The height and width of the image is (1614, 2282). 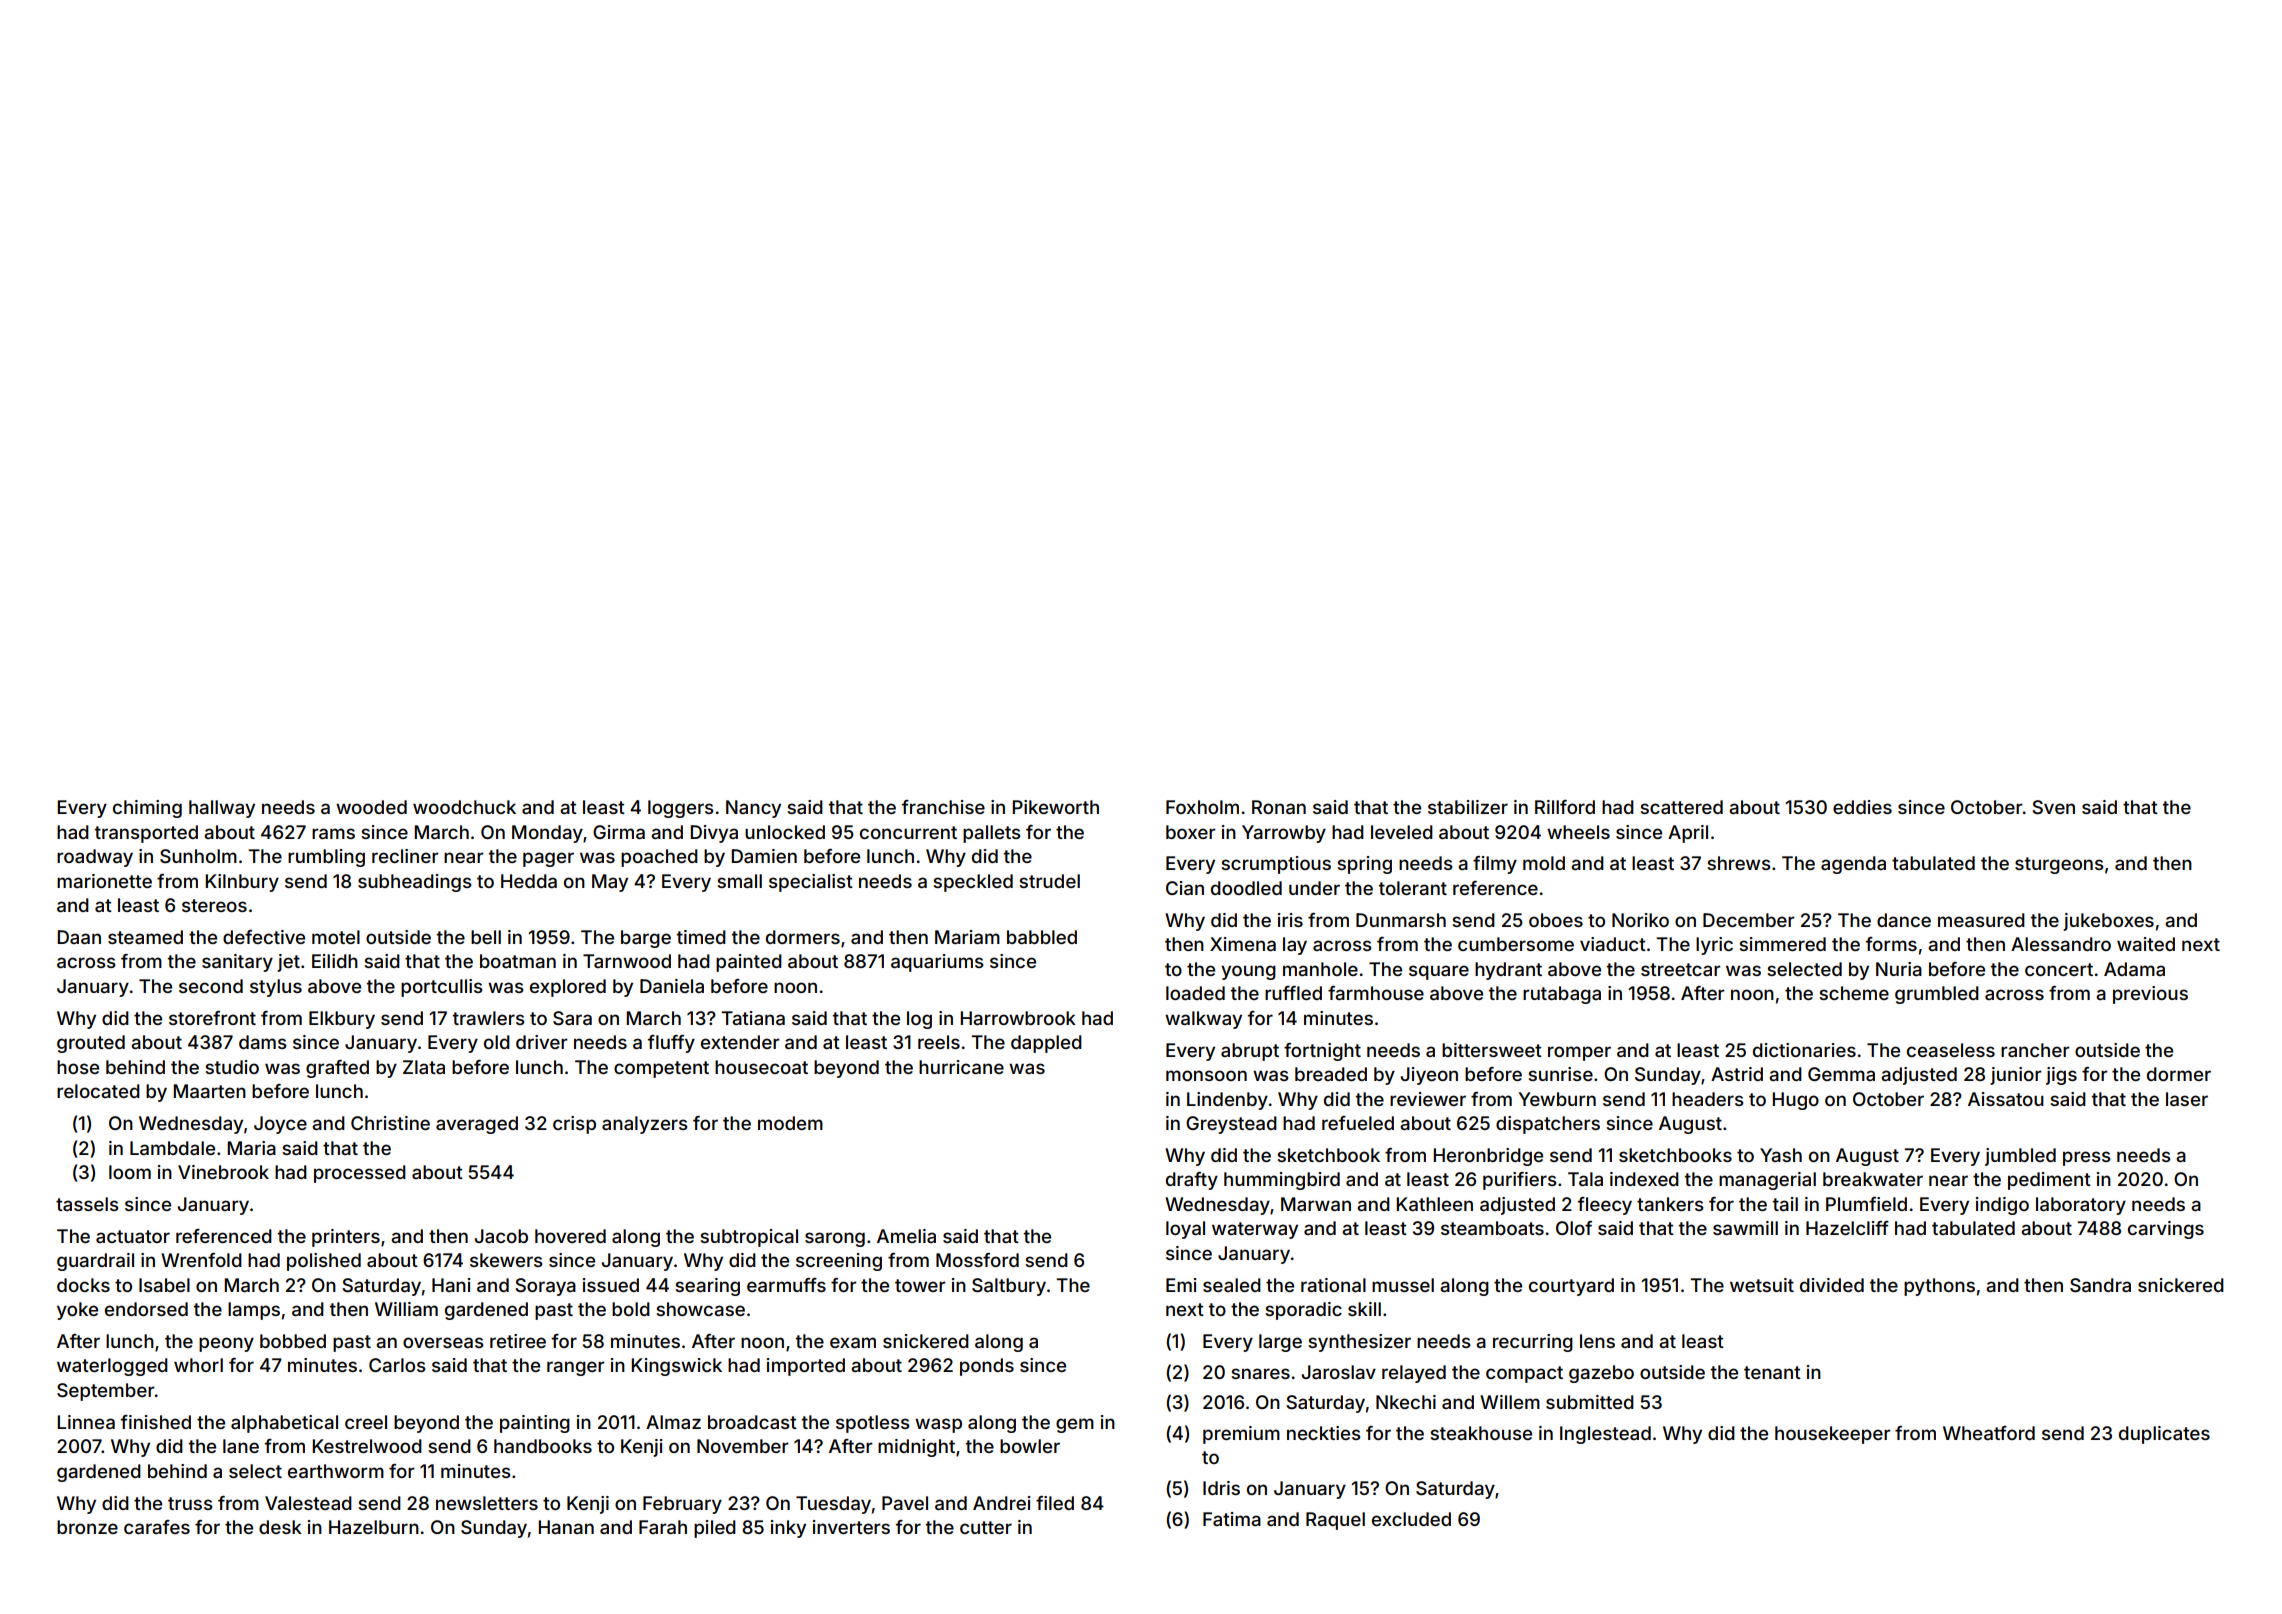 What do you see at coordinates (1055, 807) in the image?
I see `Pikeworth` at bounding box center [1055, 807].
